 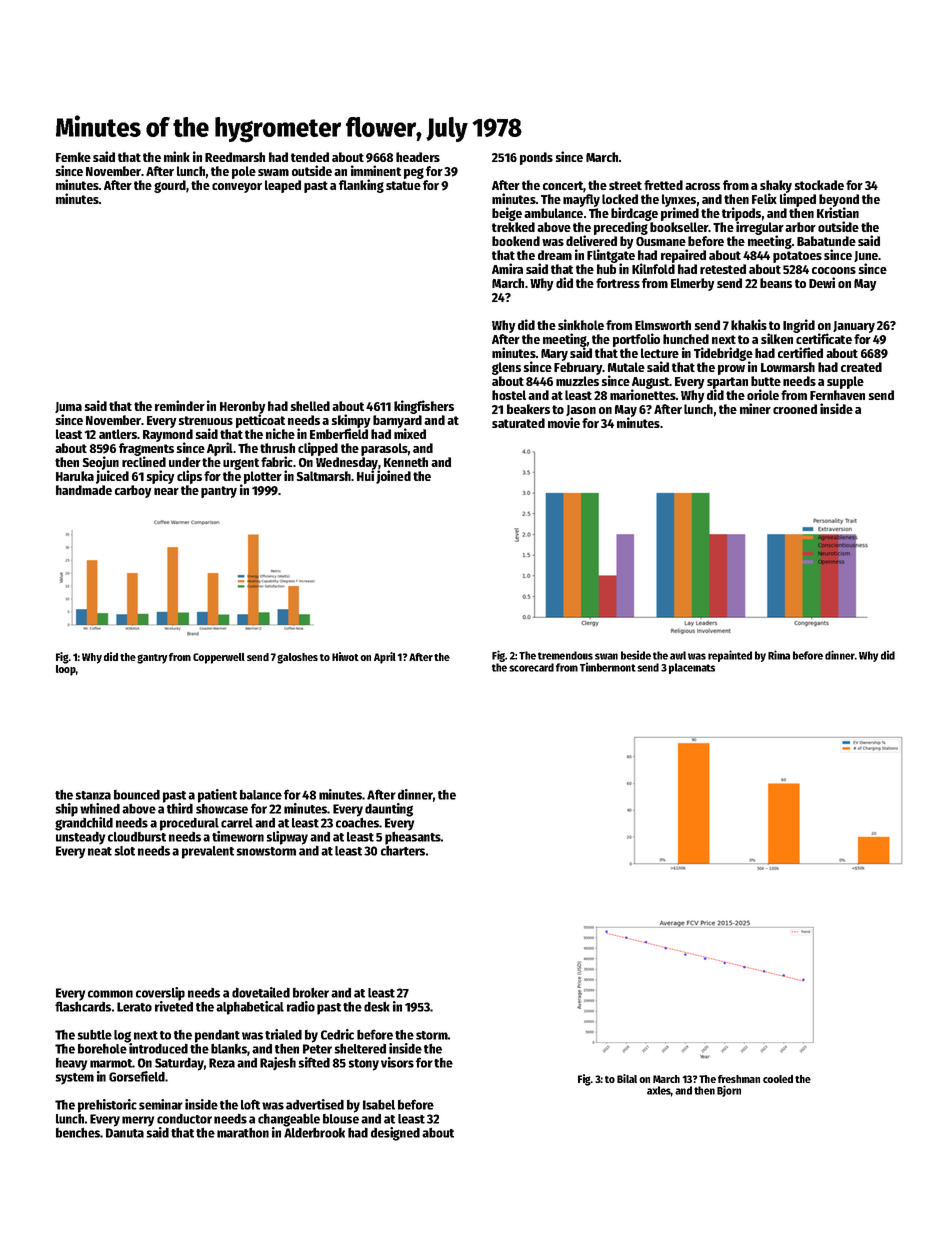 I want to click on Rima, so click(x=779, y=655).
